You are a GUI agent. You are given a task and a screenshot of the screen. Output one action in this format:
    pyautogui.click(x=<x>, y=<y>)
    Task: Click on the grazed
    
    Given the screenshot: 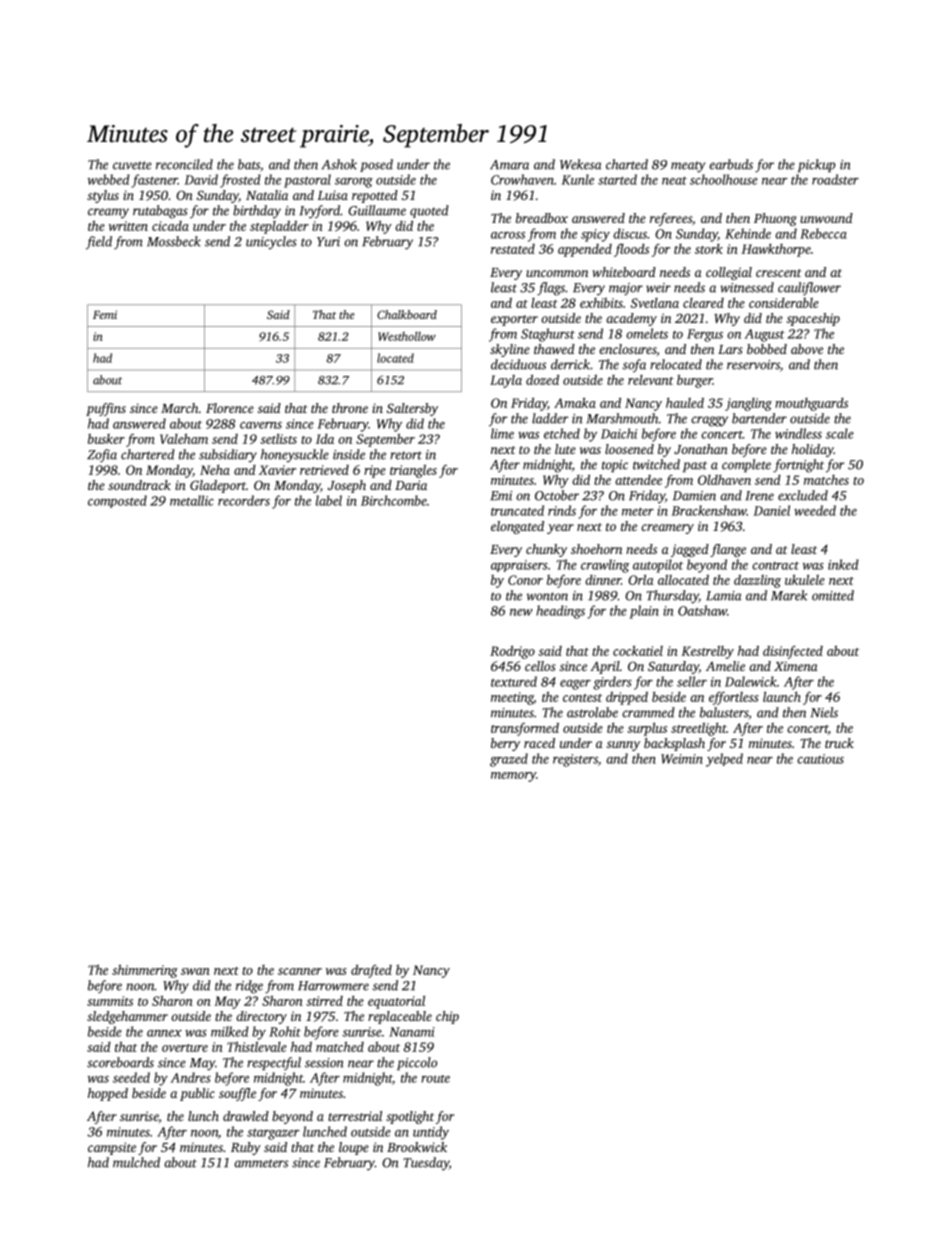 What is the action you would take?
    pyautogui.click(x=509, y=760)
